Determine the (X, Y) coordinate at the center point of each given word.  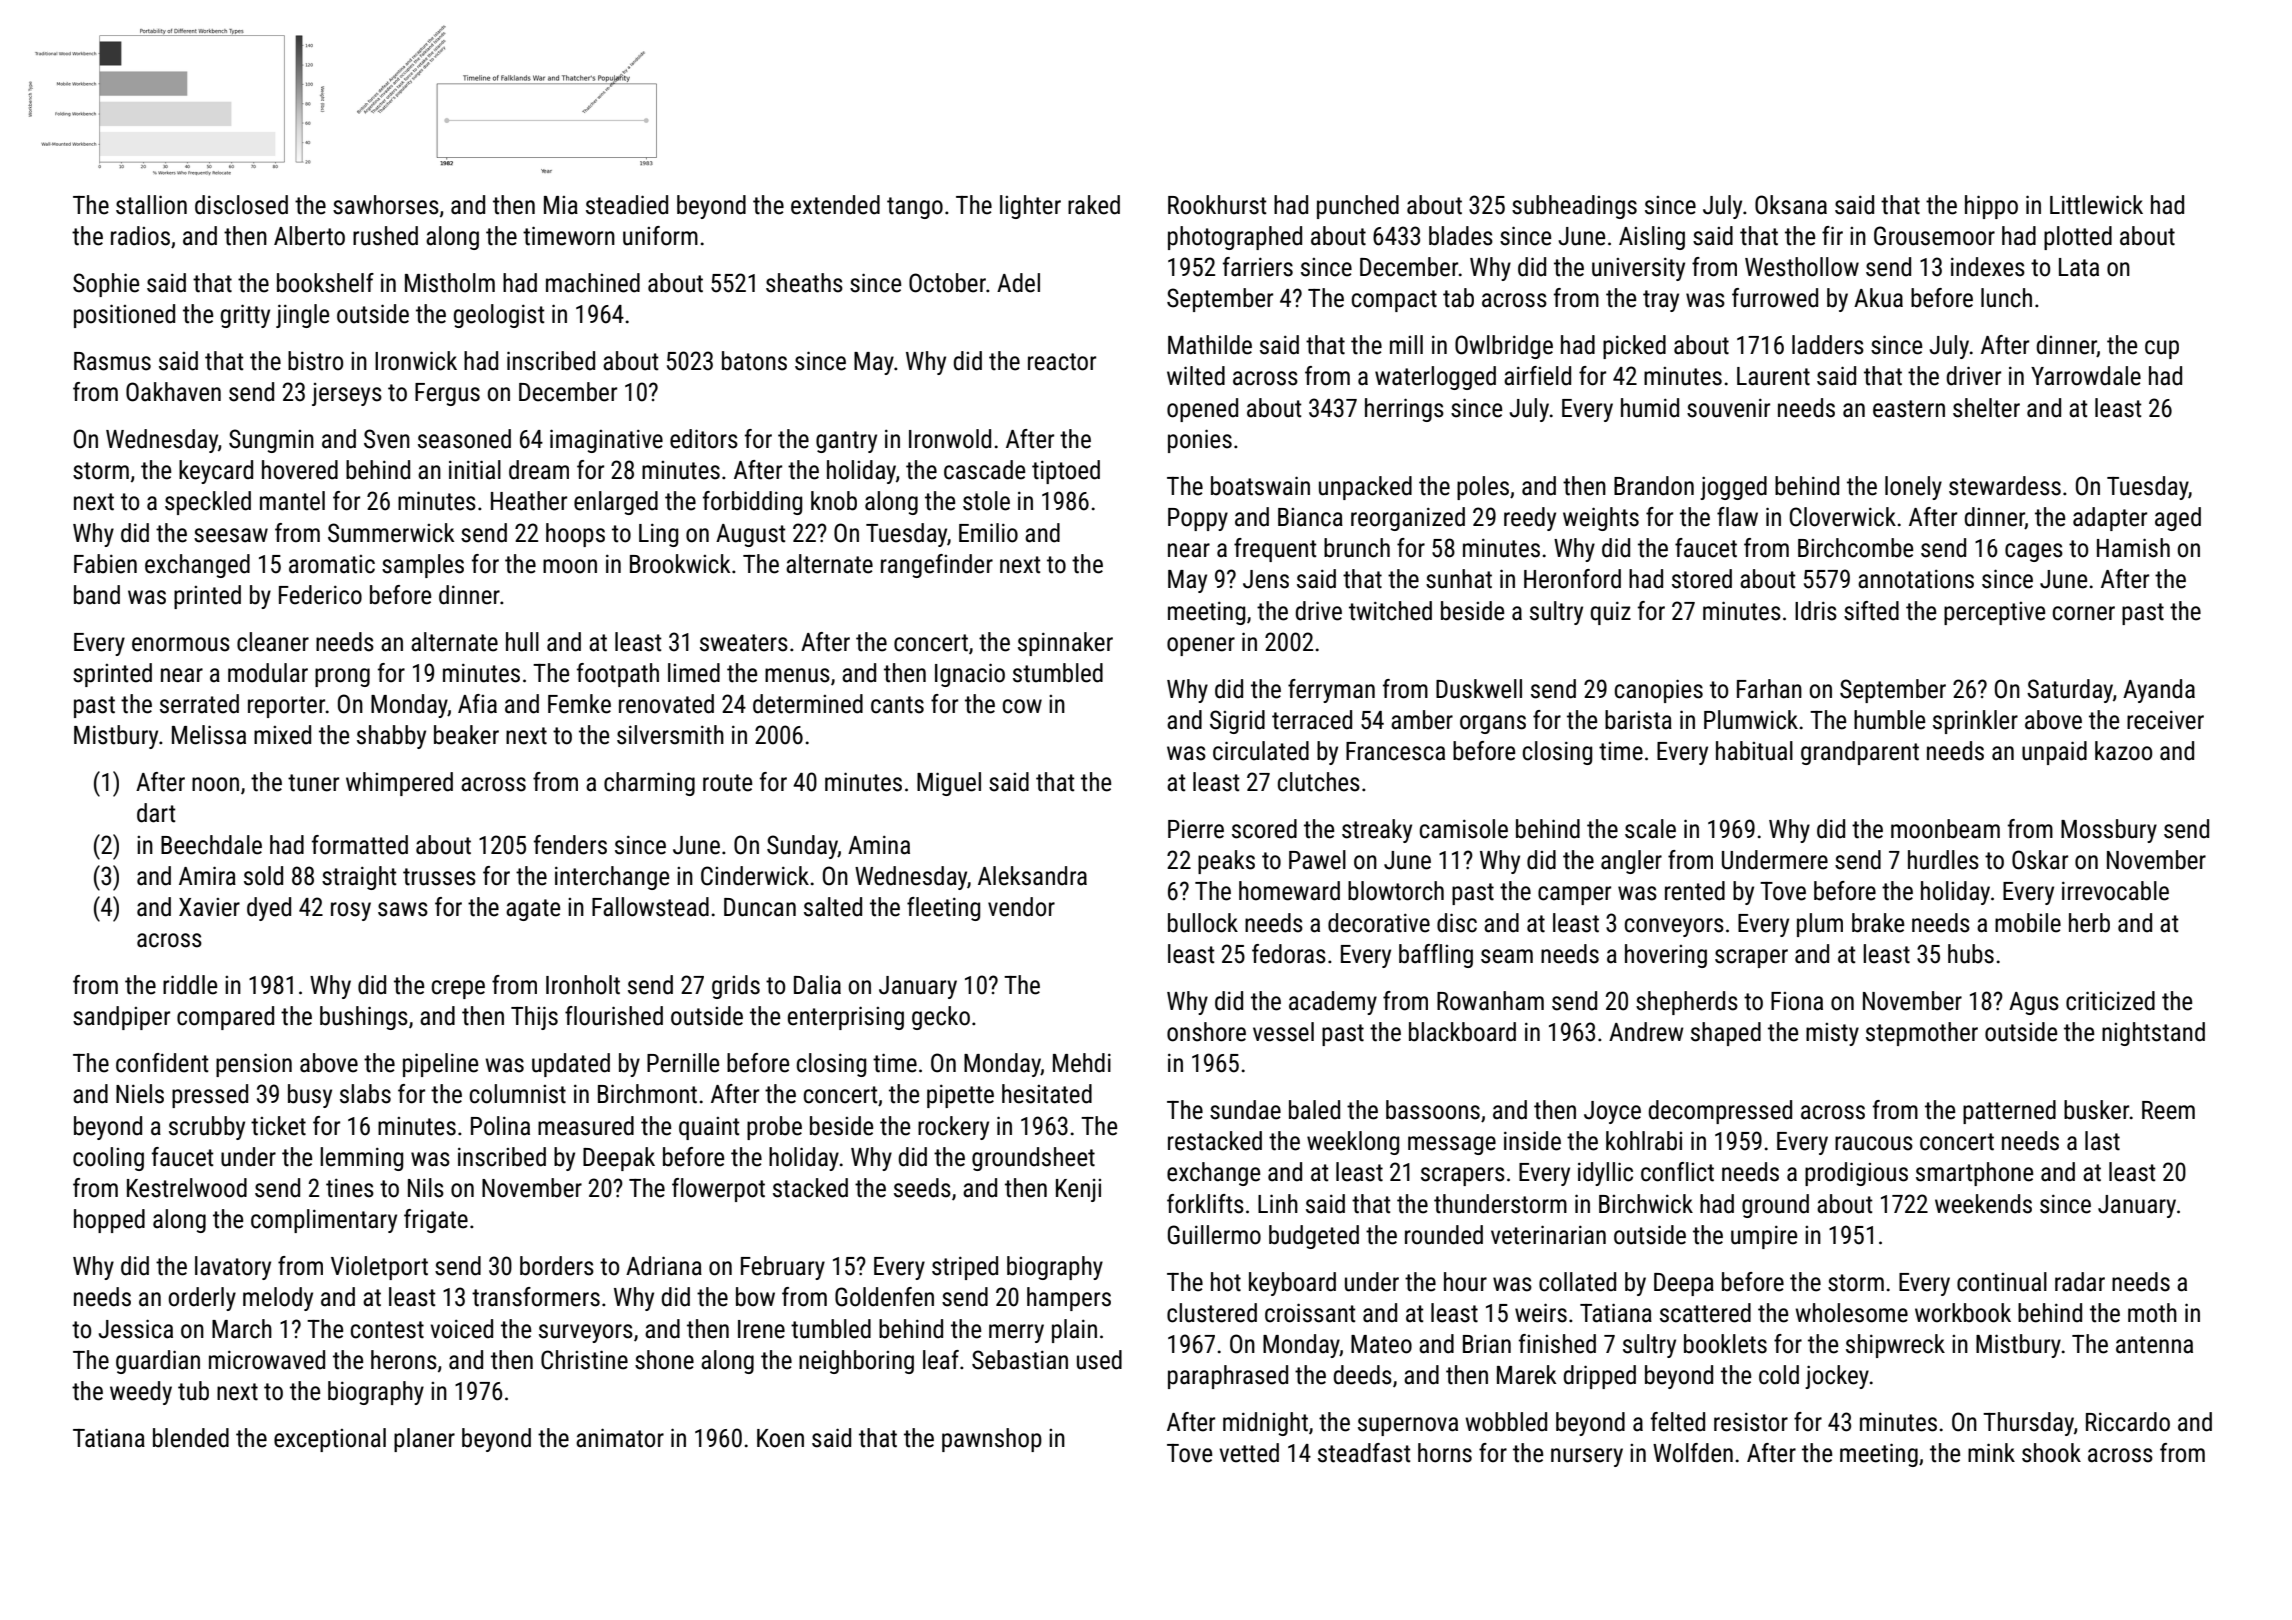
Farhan (1769, 689)
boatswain (1260, 486)
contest (387, 1330)
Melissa (209, 735)
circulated (1261, 751)
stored (1702, 579)
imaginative (606, 441)
